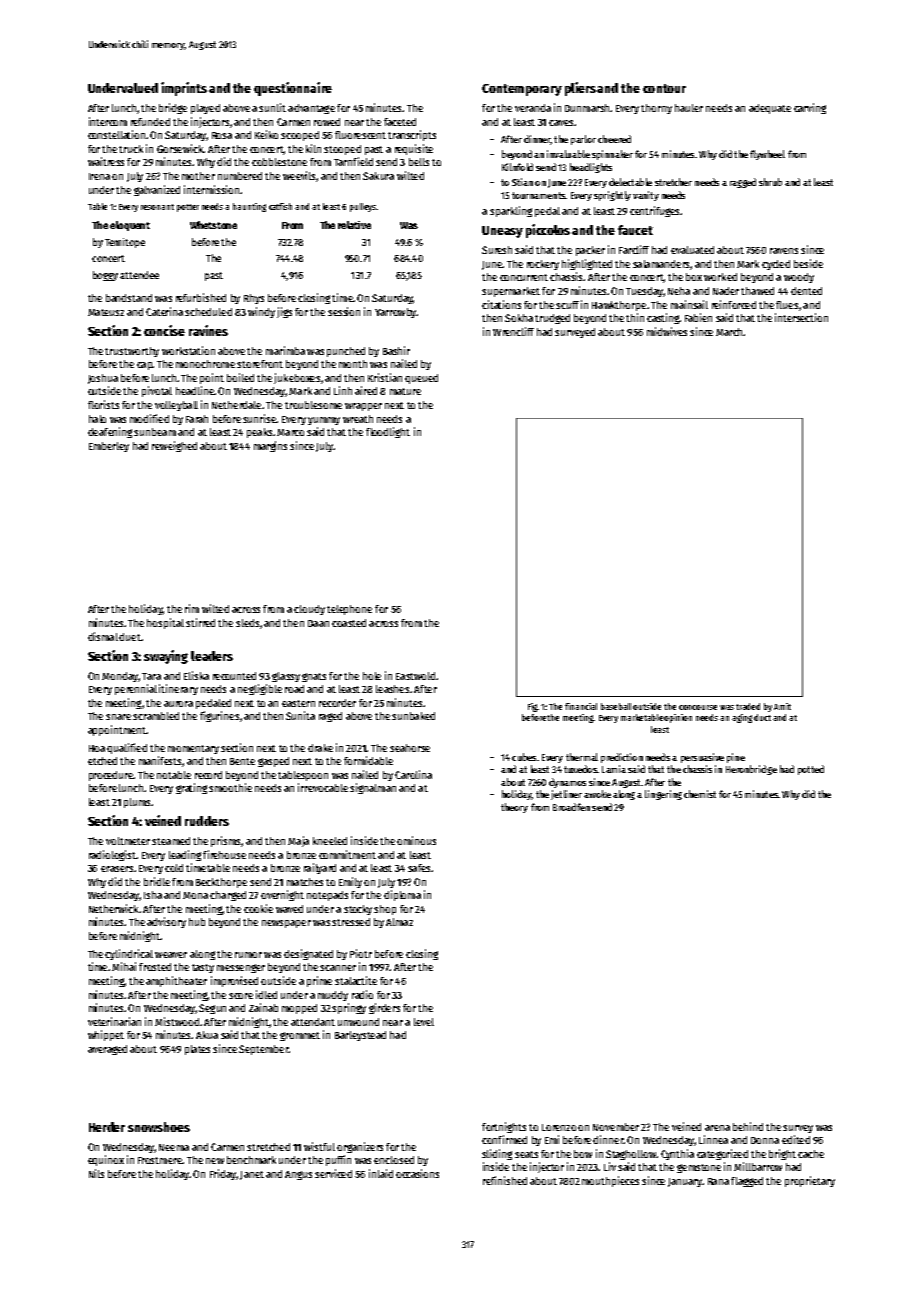 The height and width of the screenshot is (1308, 924). What do you see at coordinates (413, 716) in the screenshot?
I see `sunbaked` at bounding box center [413, 716].
